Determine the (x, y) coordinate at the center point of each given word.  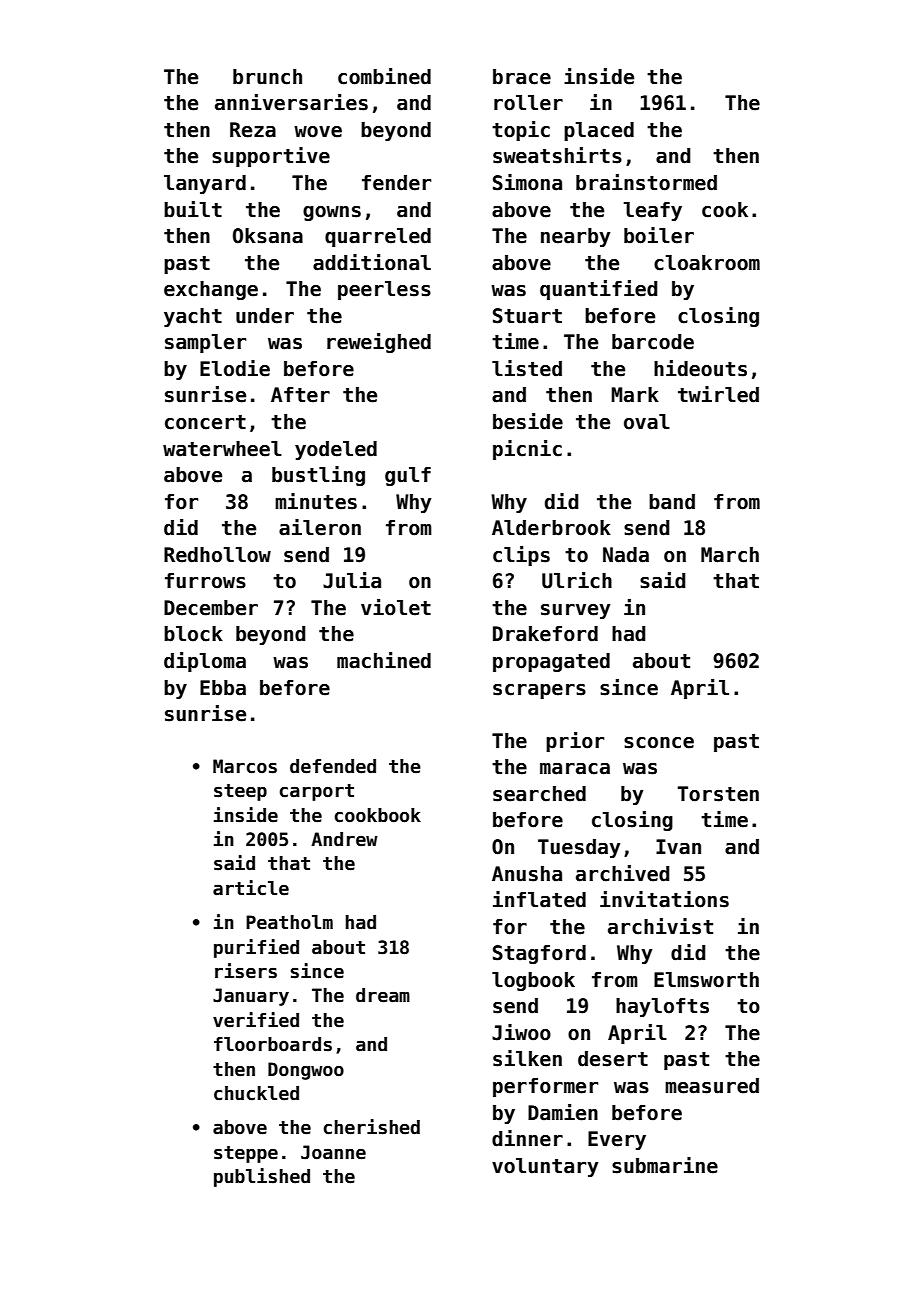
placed (599, 131)
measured (712, 1086)
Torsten (718, 794)
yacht (193, 317)
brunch (267, 77)
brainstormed (646, 182)
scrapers (539, 691)
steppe (246, 1154)
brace (522, 77)
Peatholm (289, 922)
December (211, 608)
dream (383, 995)
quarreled (378, 237)
